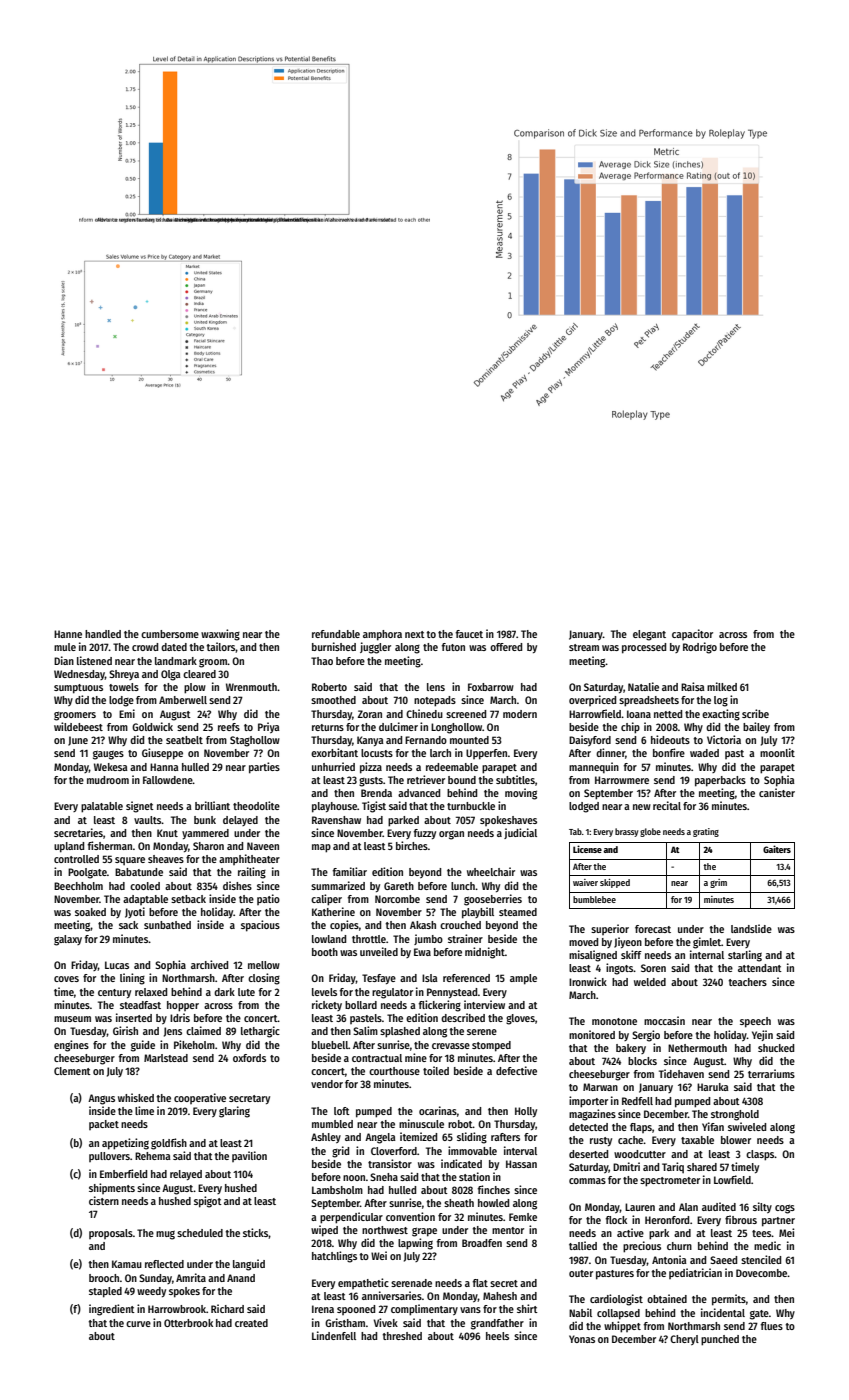  Describe the element at coordinates (594, 767) in the document. I see `mannequin` at that location.
